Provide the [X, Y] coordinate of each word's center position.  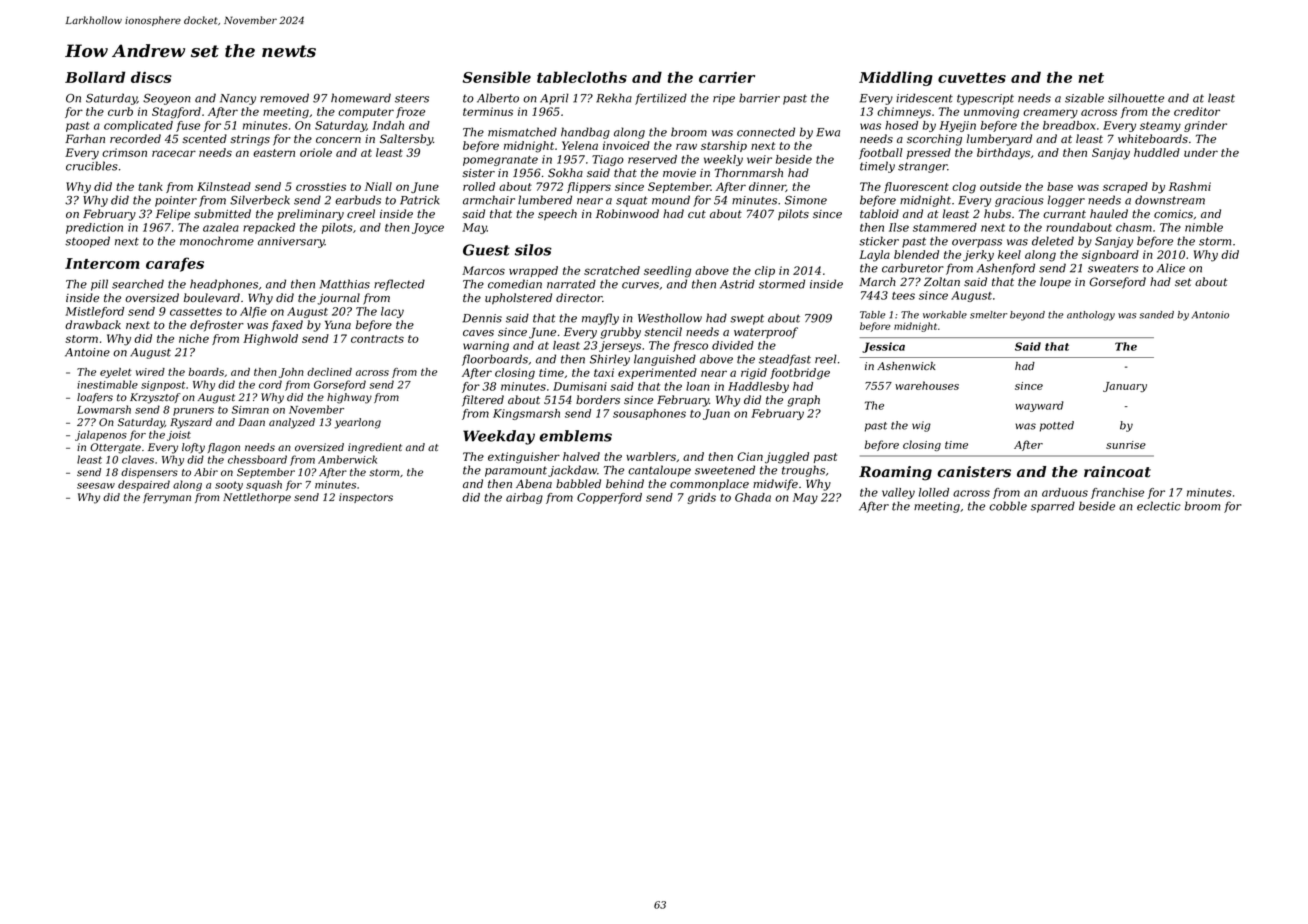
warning [486, 346]
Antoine [87, 352]
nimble [1204, 227]
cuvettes [972, 78]
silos [533, 250]
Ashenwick [906, 366]
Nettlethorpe [257, 498]
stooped [87, 242]
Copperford [609, 498]
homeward [361, 98]
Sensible [497, 77]
